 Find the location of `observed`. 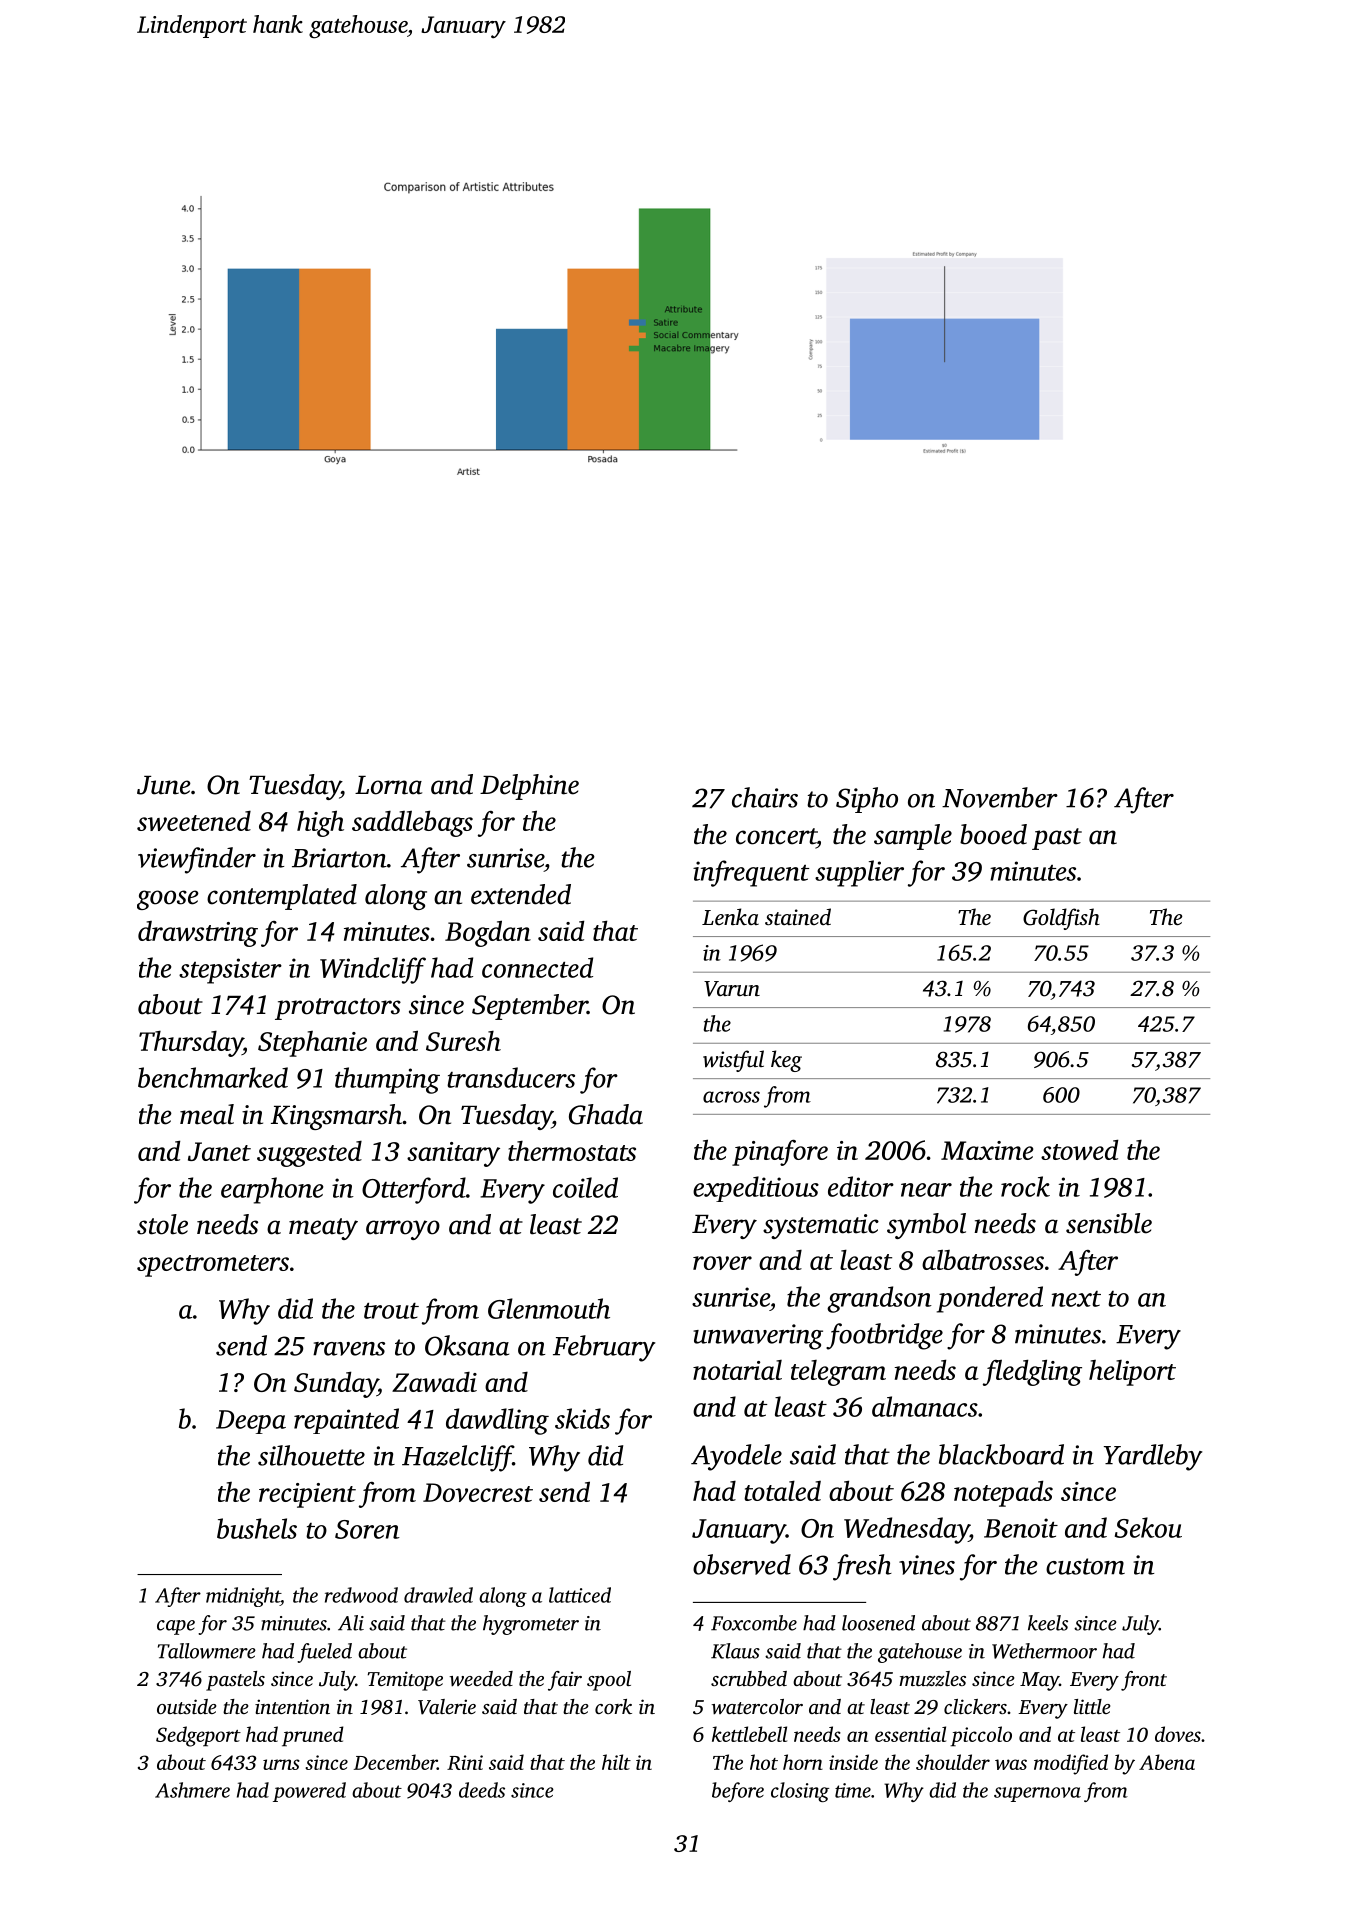

observed is located at coordinates (742, 1564).
